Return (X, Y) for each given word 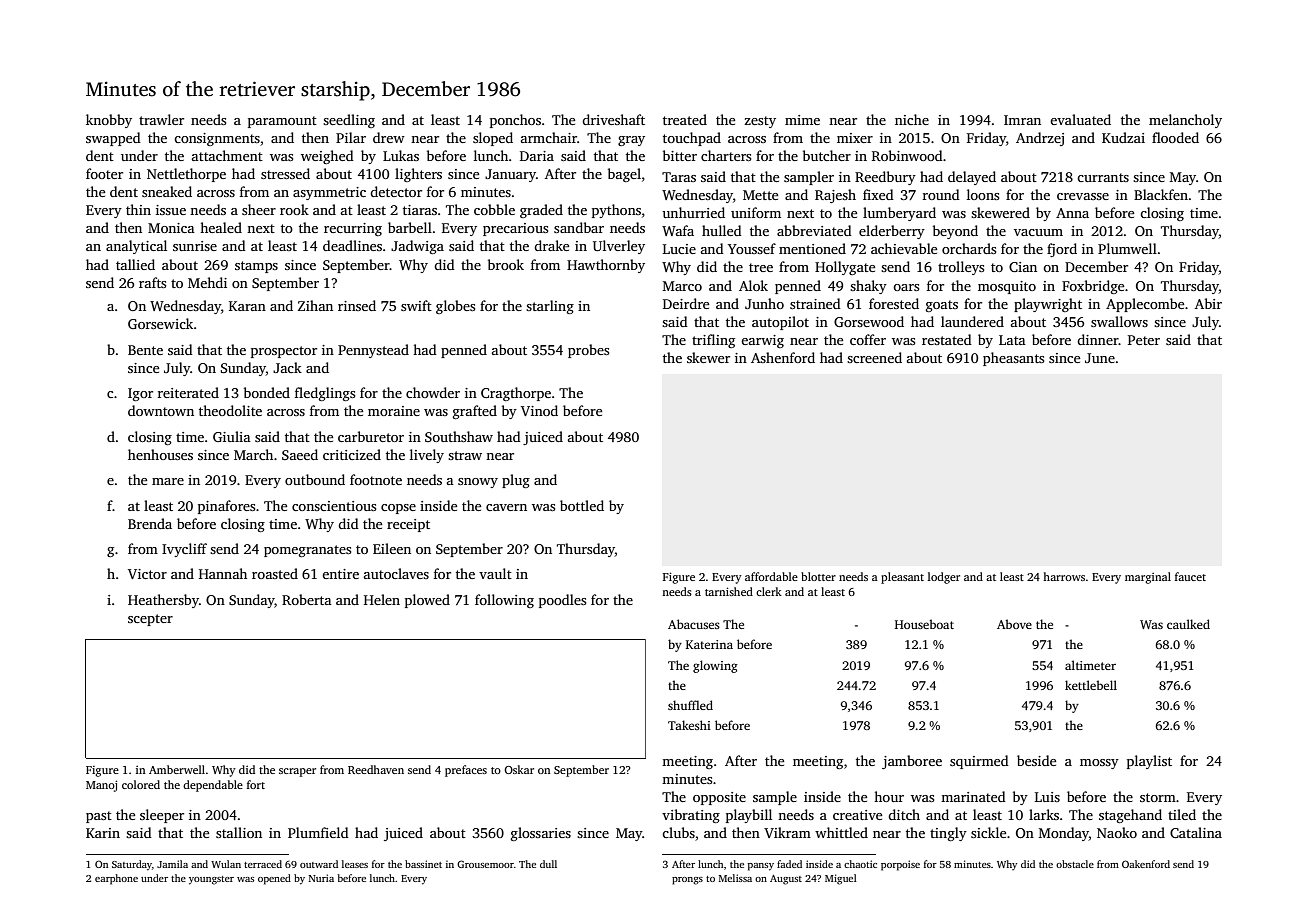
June (1100, 358)
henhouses (160, 454)
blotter (818, 576)
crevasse (1083, 196)
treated (685, 119)
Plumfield (318, 832)
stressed (285, 173)
